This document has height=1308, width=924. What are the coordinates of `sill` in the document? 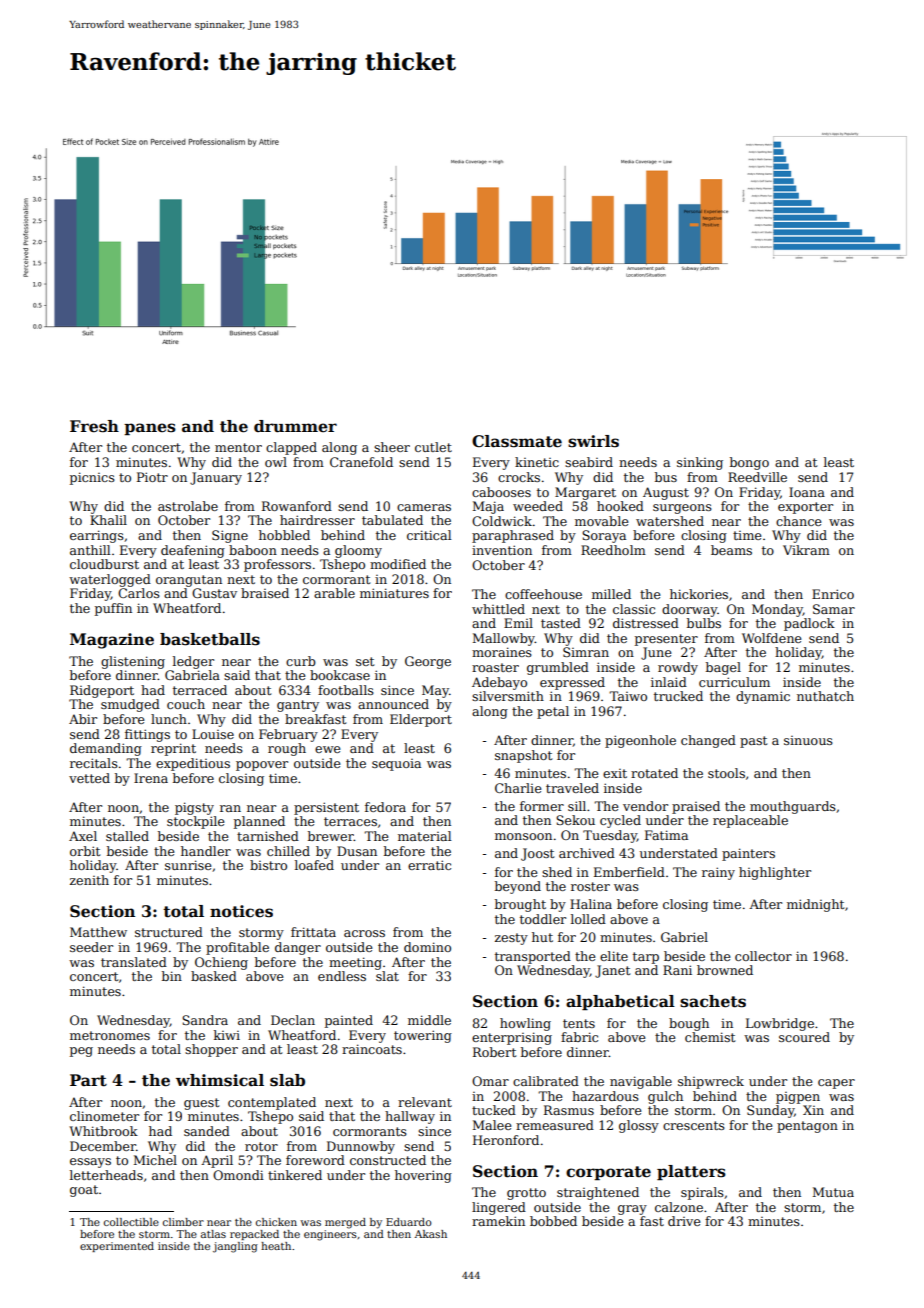 It's located at (577, 806).
